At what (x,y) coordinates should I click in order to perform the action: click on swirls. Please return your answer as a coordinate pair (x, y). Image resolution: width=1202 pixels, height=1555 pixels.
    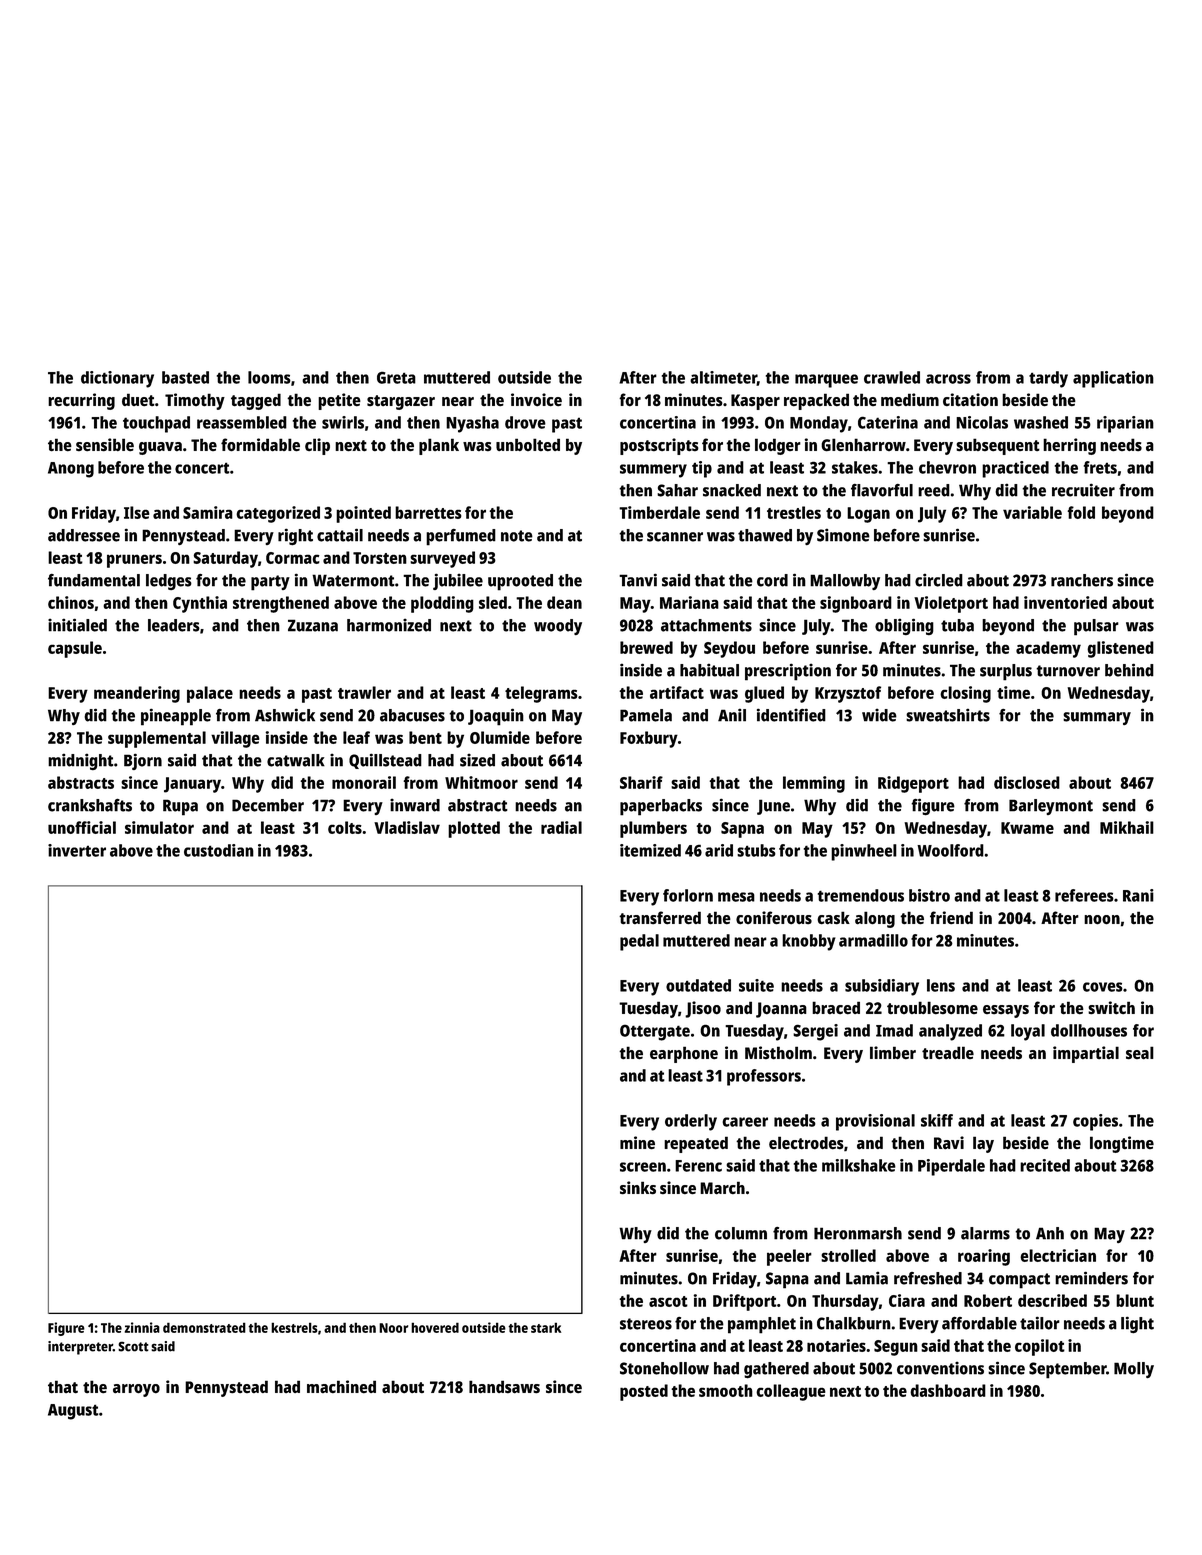
    Looking at the image, I should click on (343, 422).
